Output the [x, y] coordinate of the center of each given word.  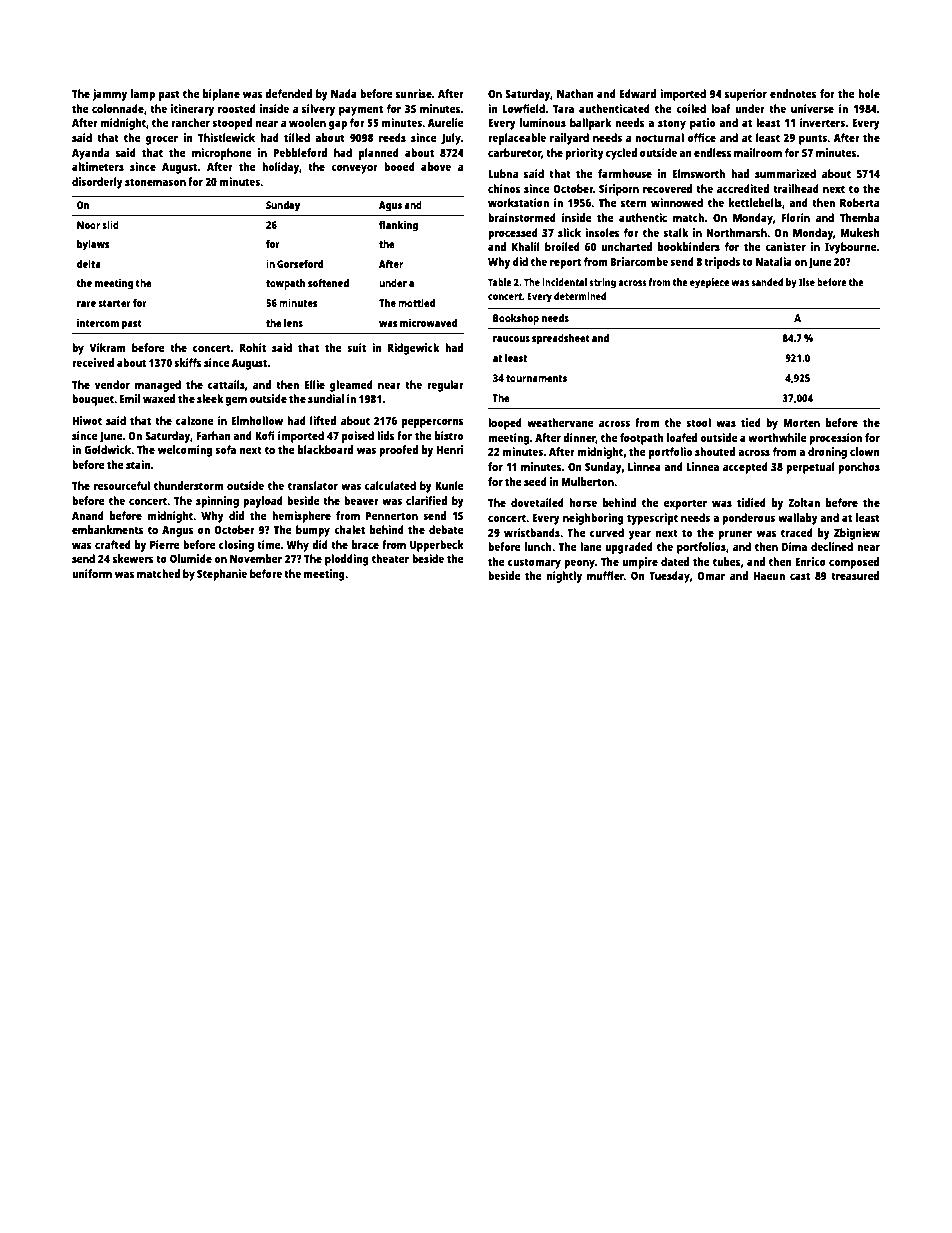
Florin [796, 217]
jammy [109, 95]
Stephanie [222, 575]
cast [800, 576]
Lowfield [524, 108]
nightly [564, 577]
